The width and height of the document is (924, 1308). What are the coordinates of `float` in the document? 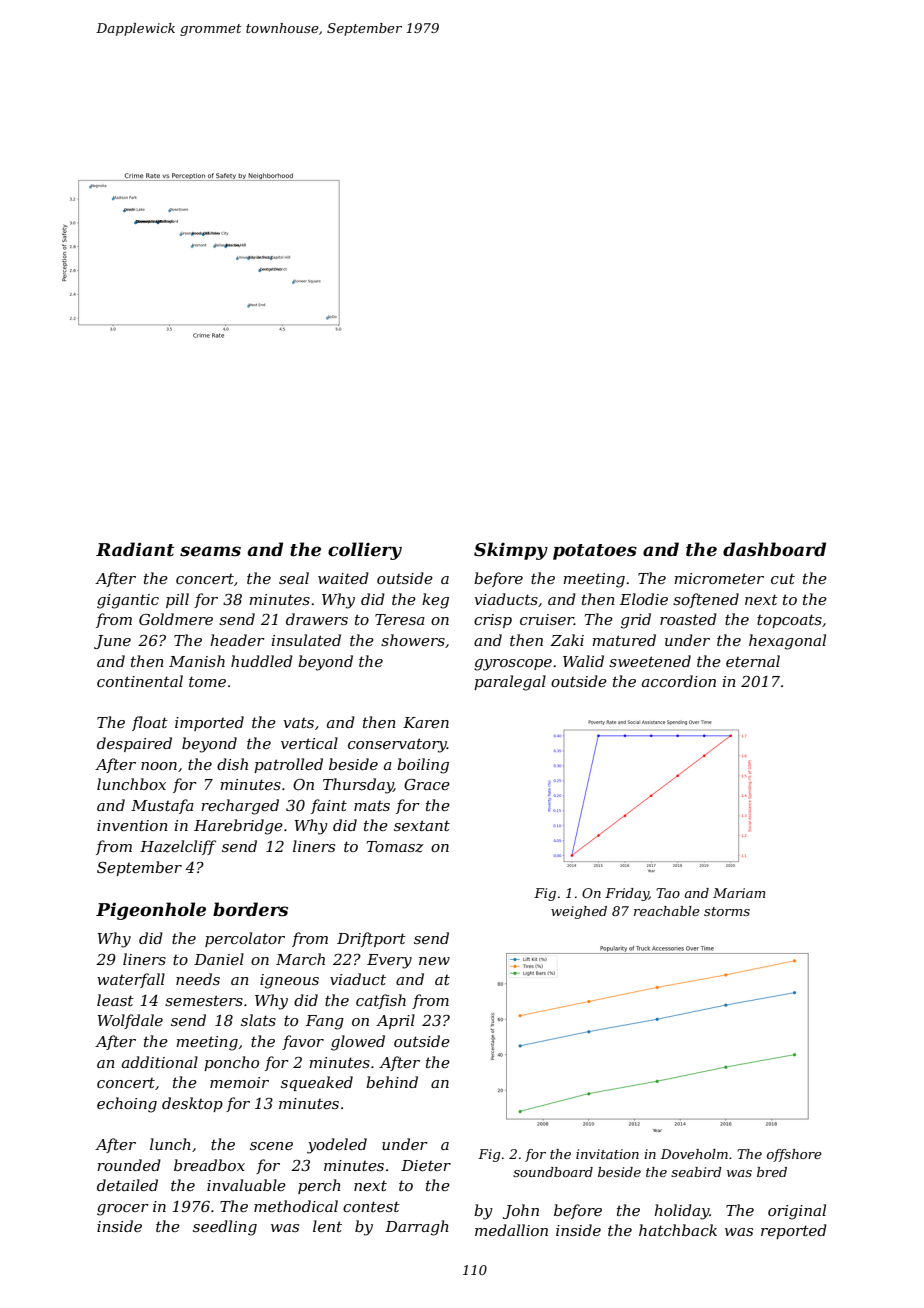 It's located at (150, 723).
